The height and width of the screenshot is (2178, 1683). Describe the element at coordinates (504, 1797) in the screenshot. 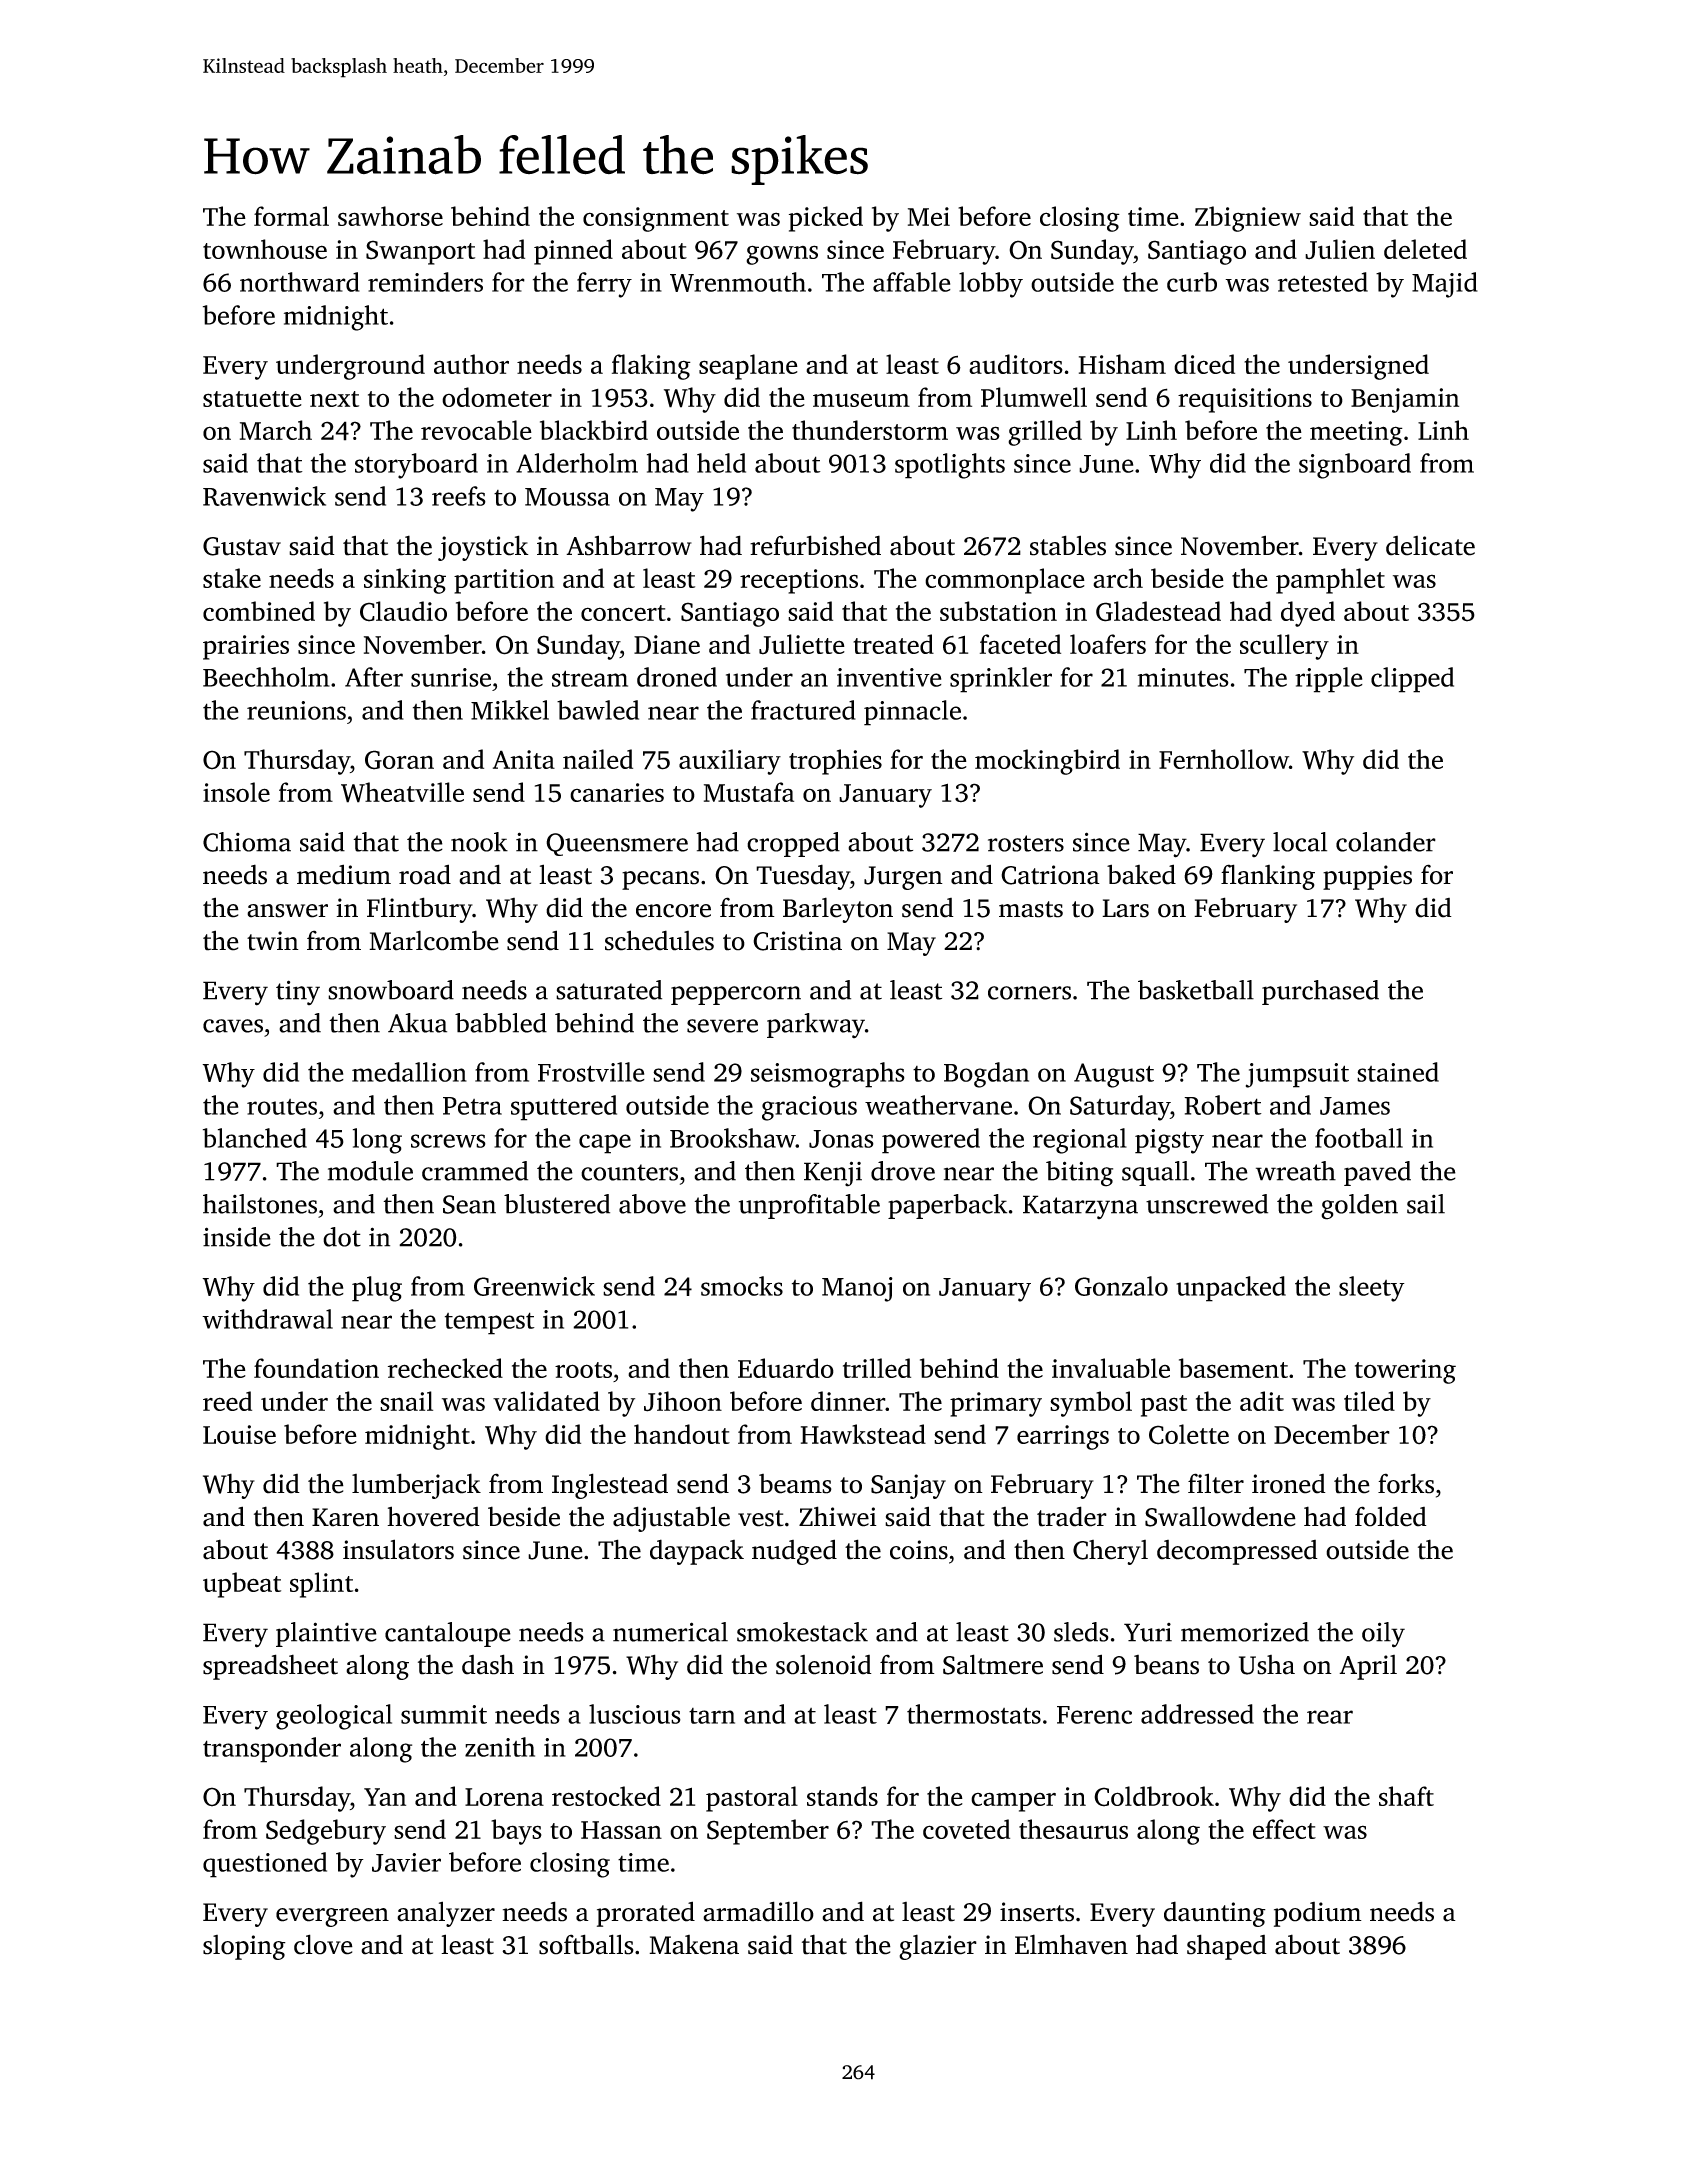

I see `Lorena` at that location.
